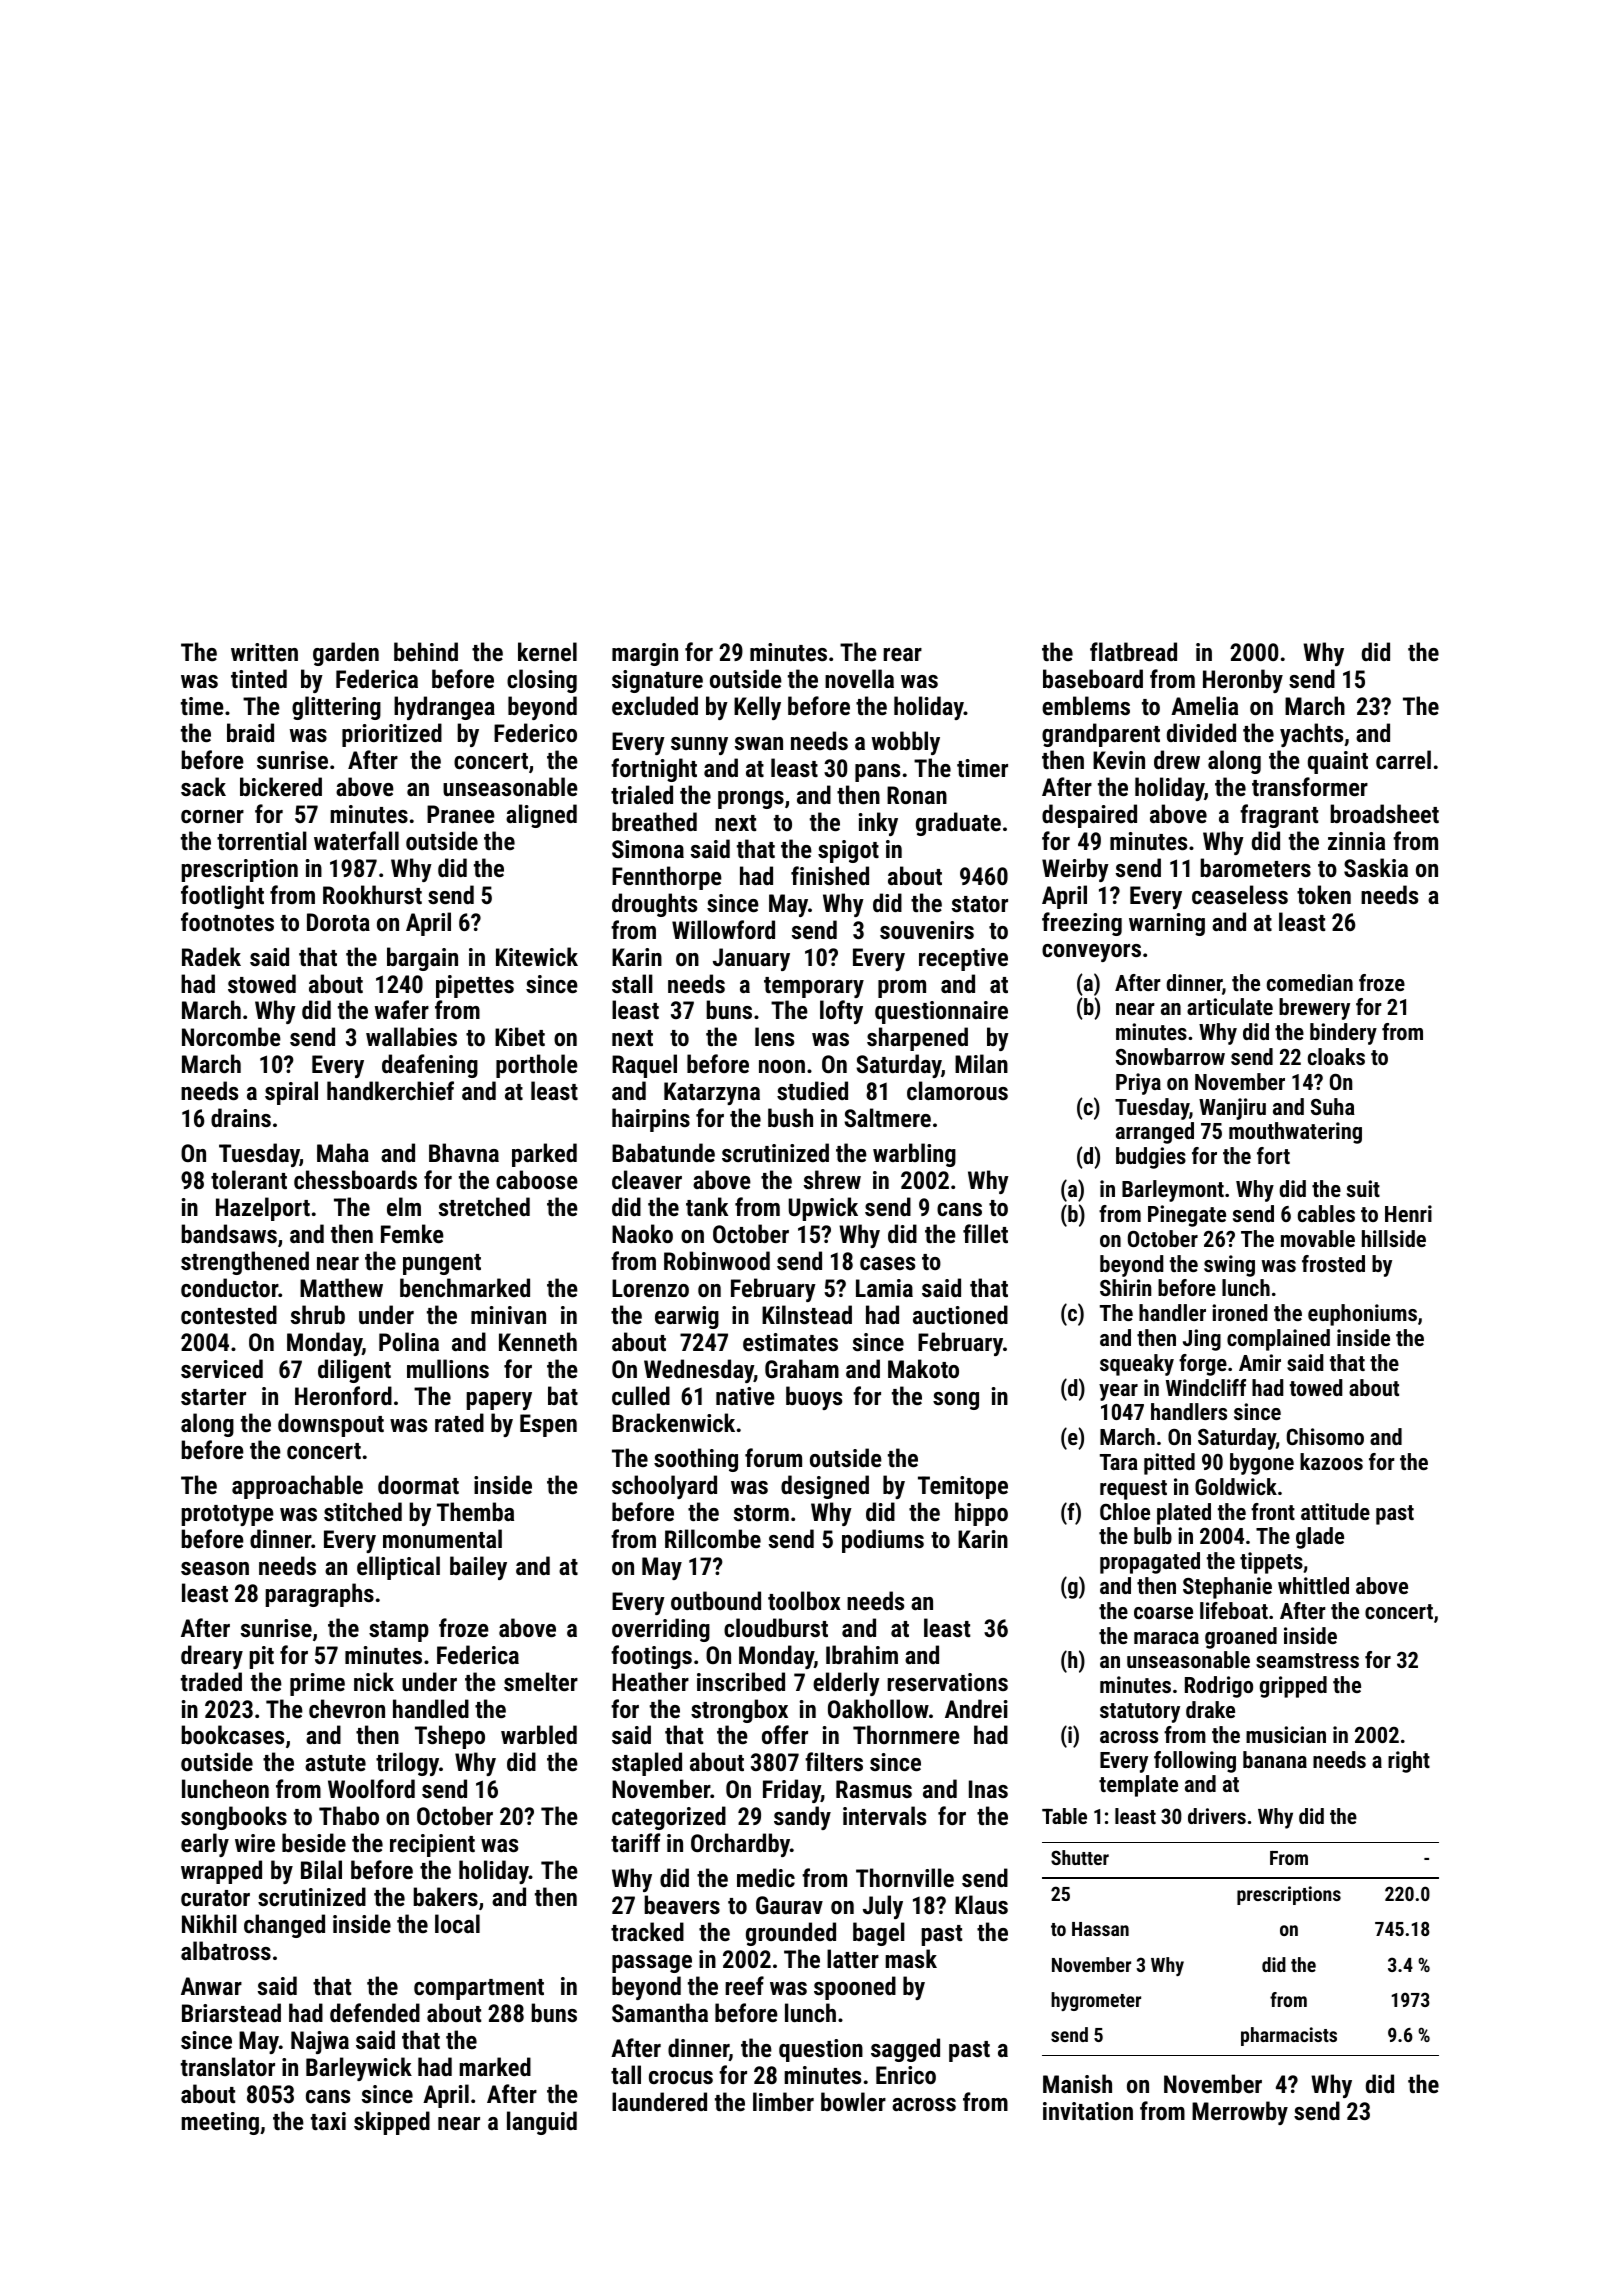 This screenshot has width=1620, height=2292. I want to click on podiums, so click(883, 1541).
